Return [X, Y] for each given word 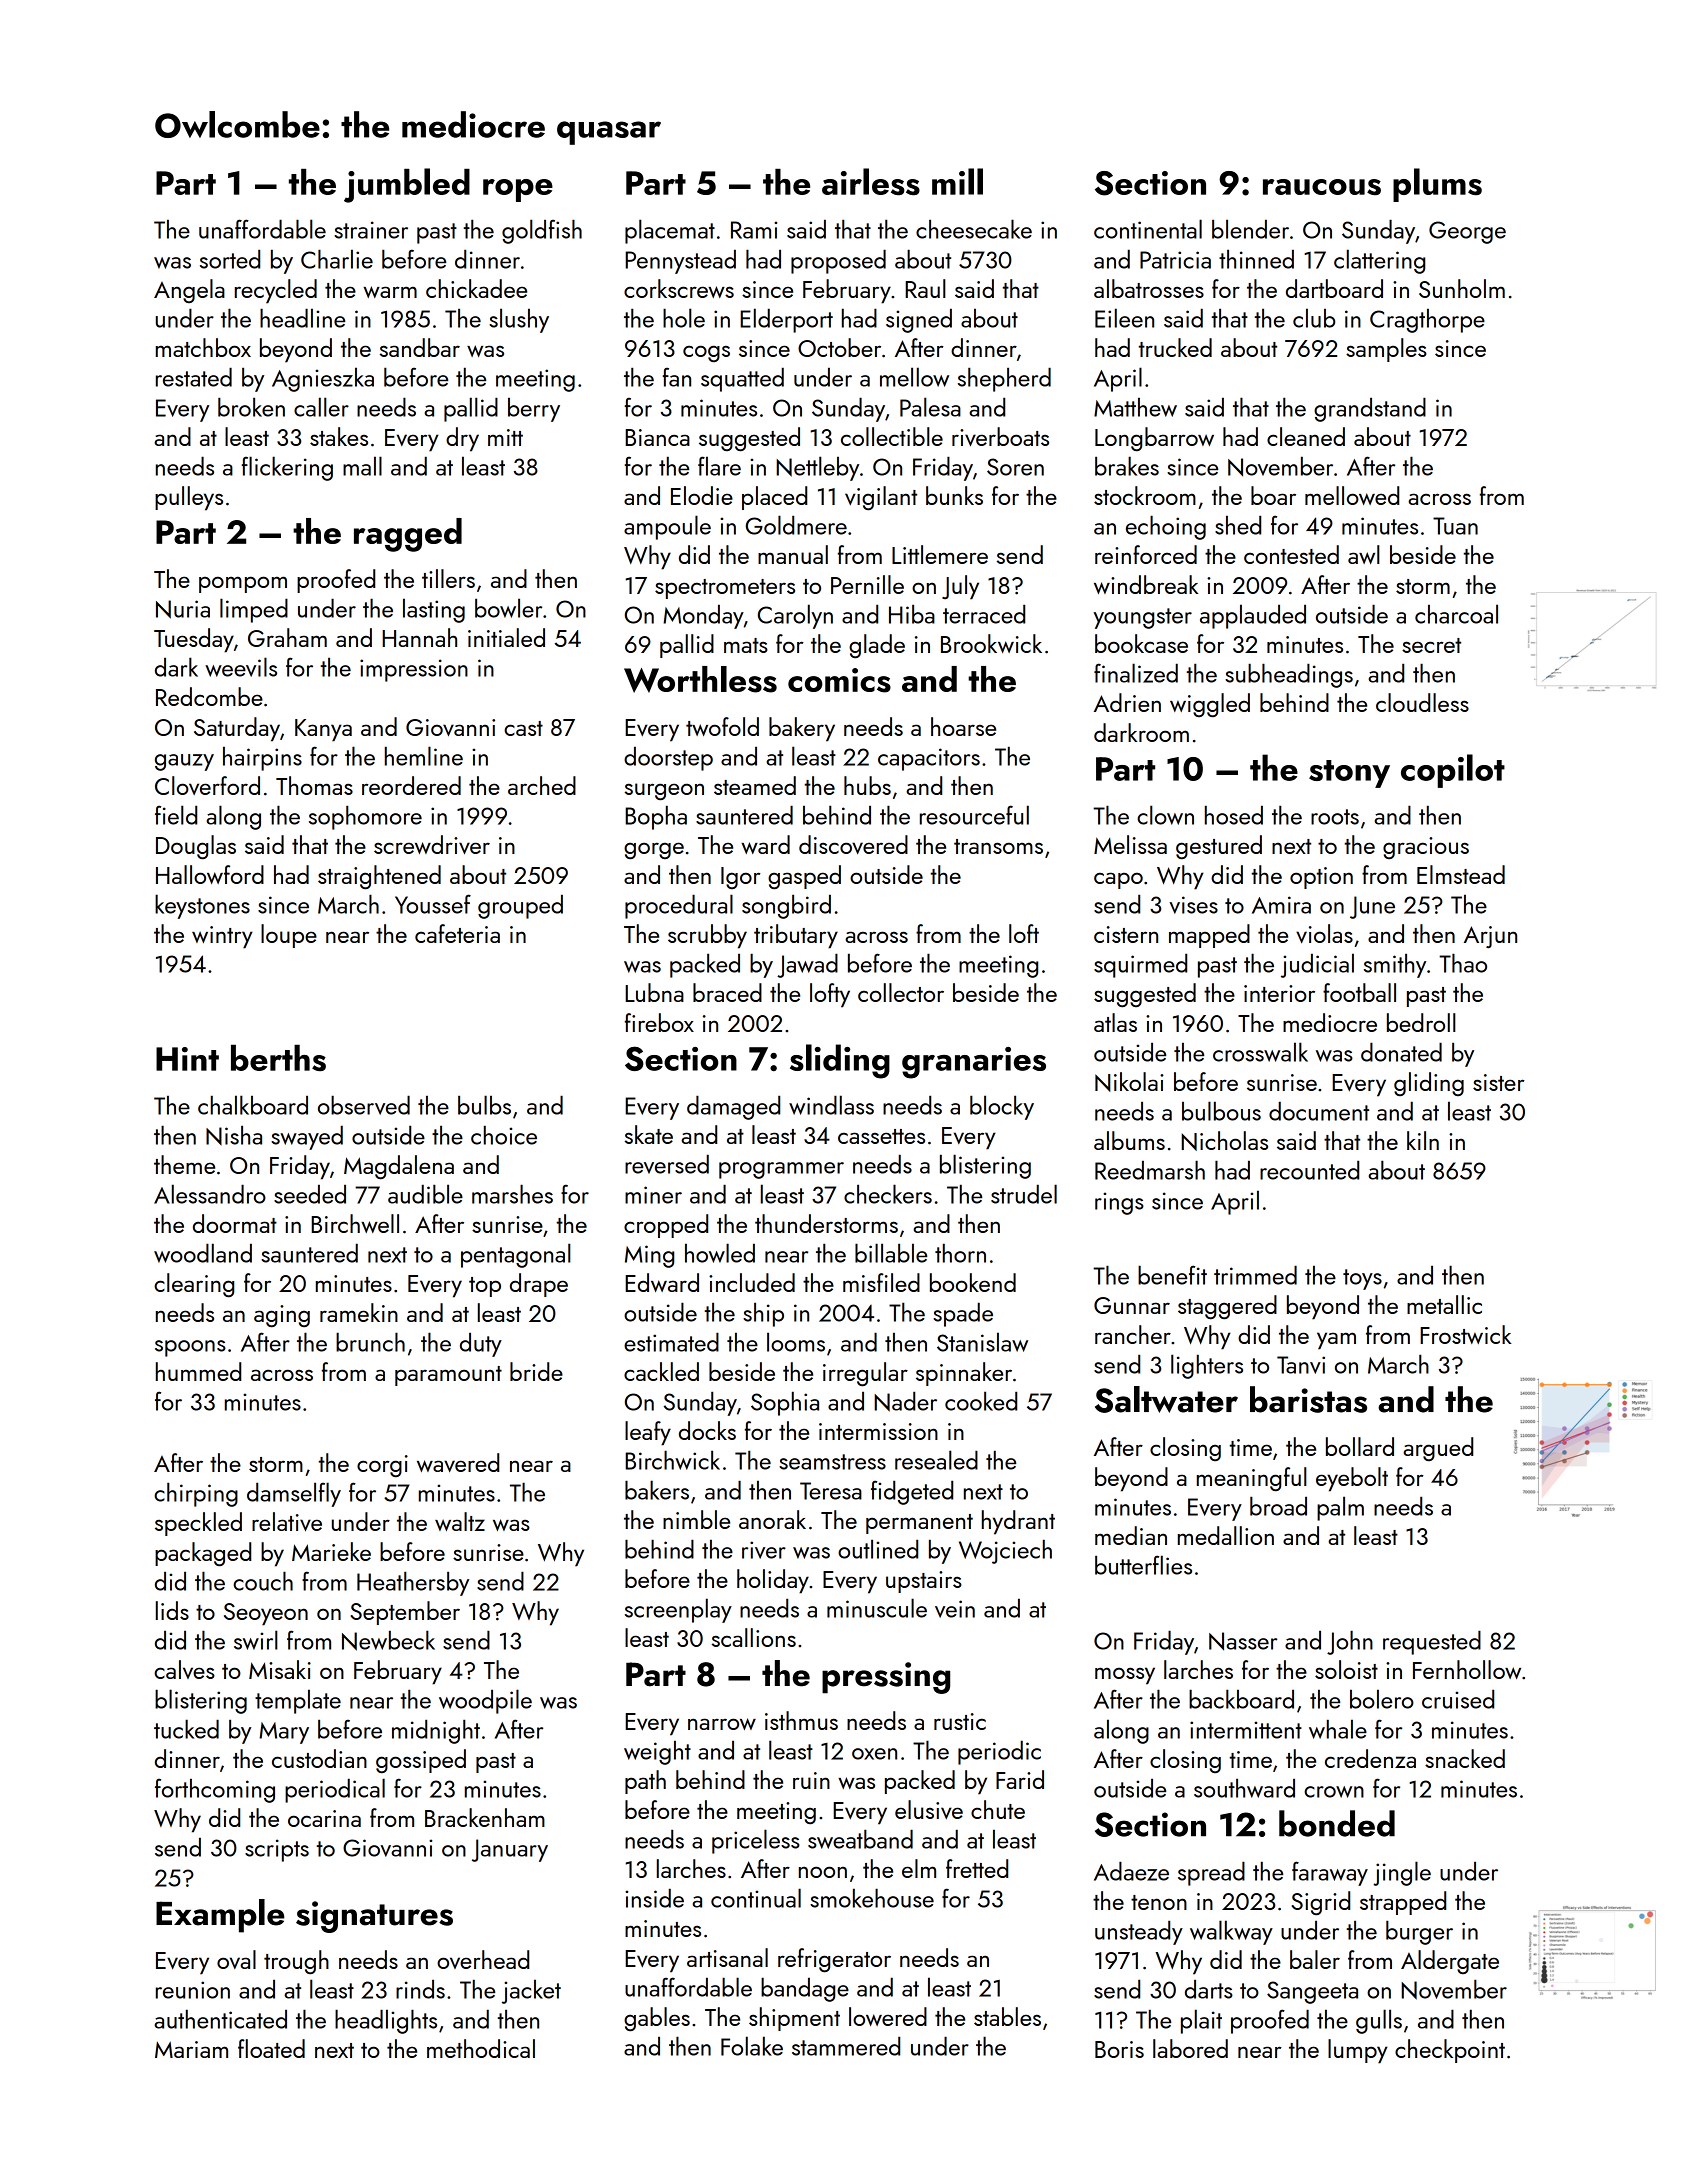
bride [536, 1371]
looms [796, 1342]
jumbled [407, 185]
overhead [483, 1959]
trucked [1175, 347]
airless [871, 182]
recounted [1309, 1170]
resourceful [974, 815]
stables [1007, 2016]
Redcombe [209, 696]
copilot [1453, 771]
